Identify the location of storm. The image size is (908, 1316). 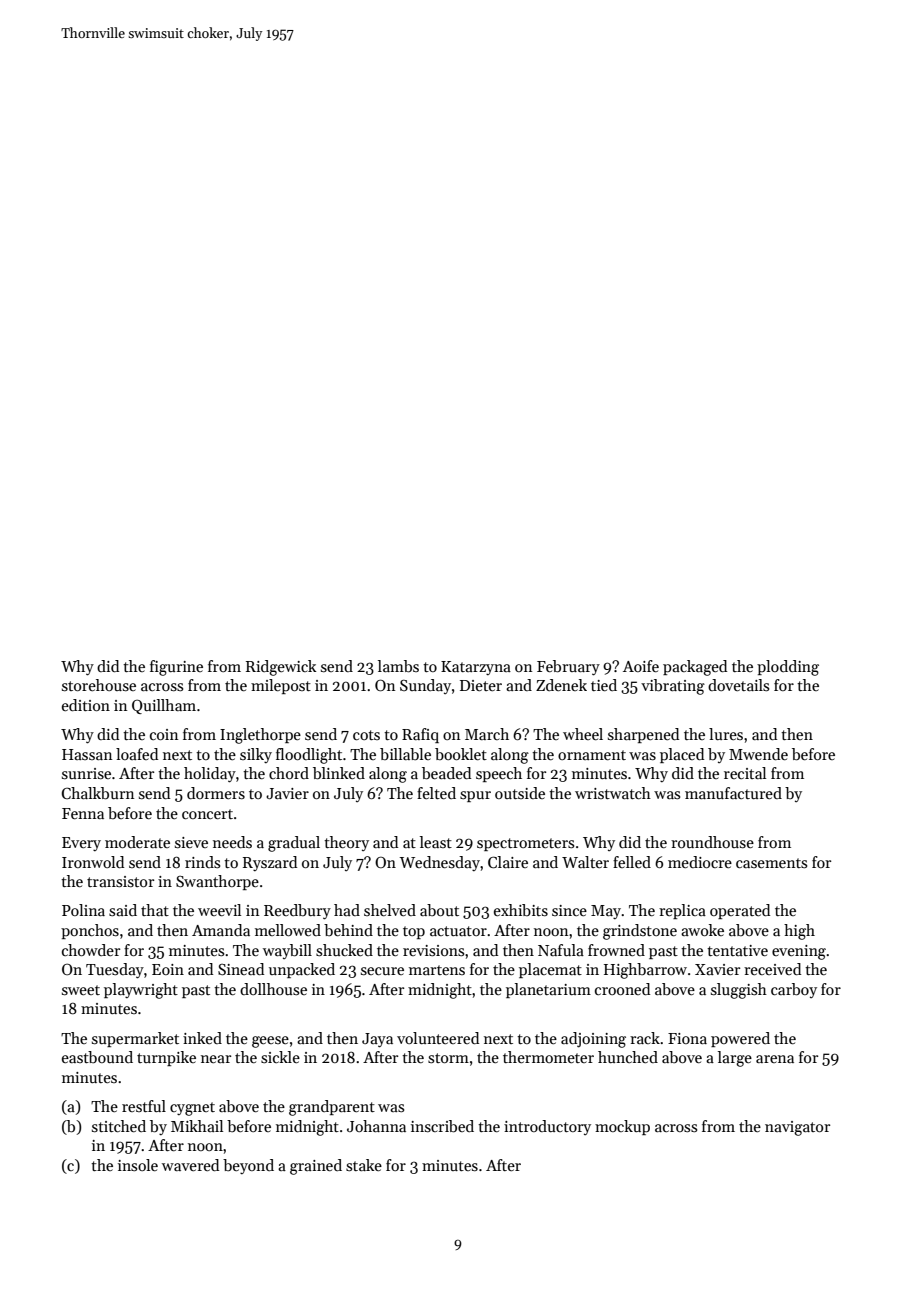
(448, 1058).
